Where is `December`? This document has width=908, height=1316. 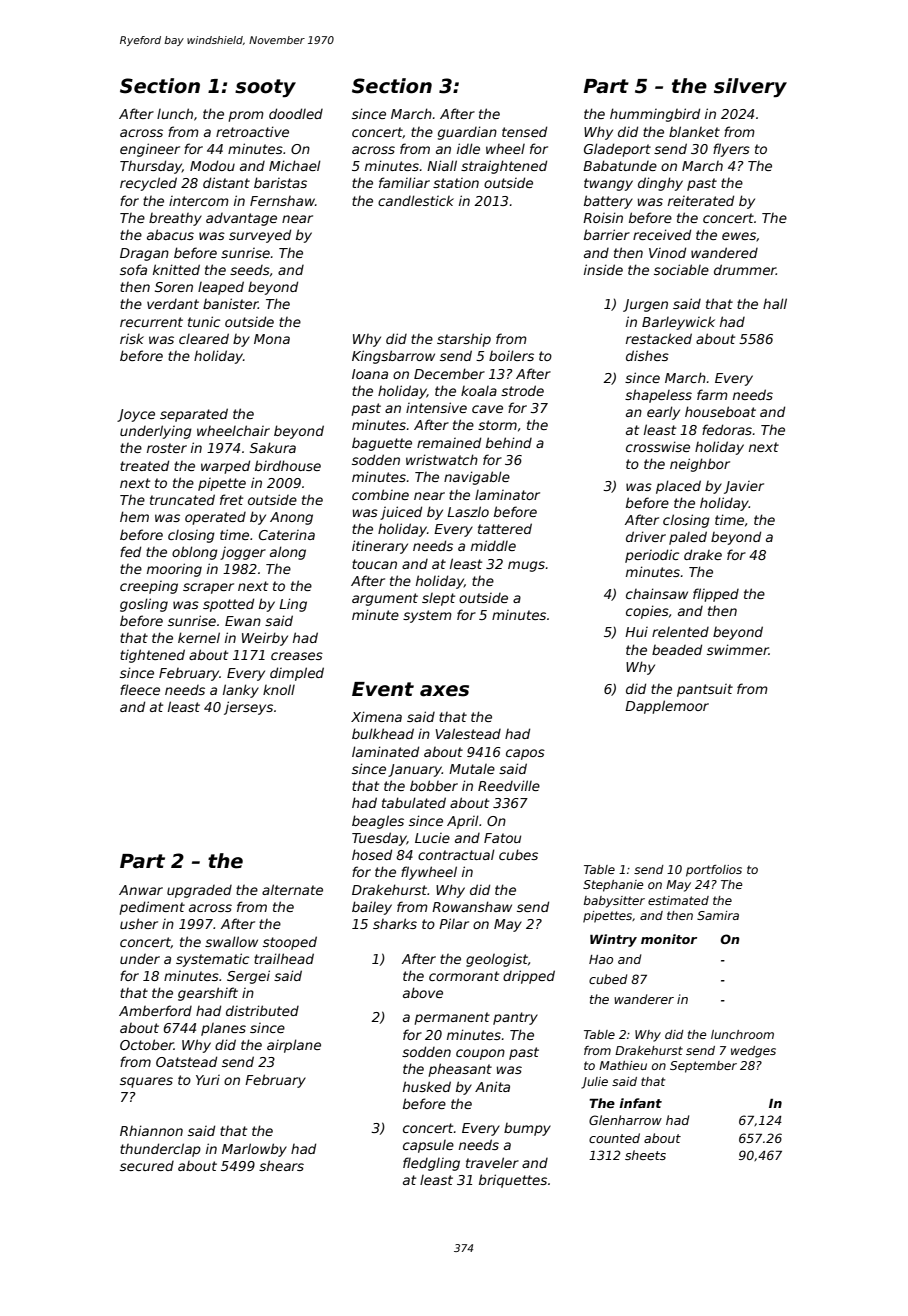 December is located at coordinates (449, 373).
